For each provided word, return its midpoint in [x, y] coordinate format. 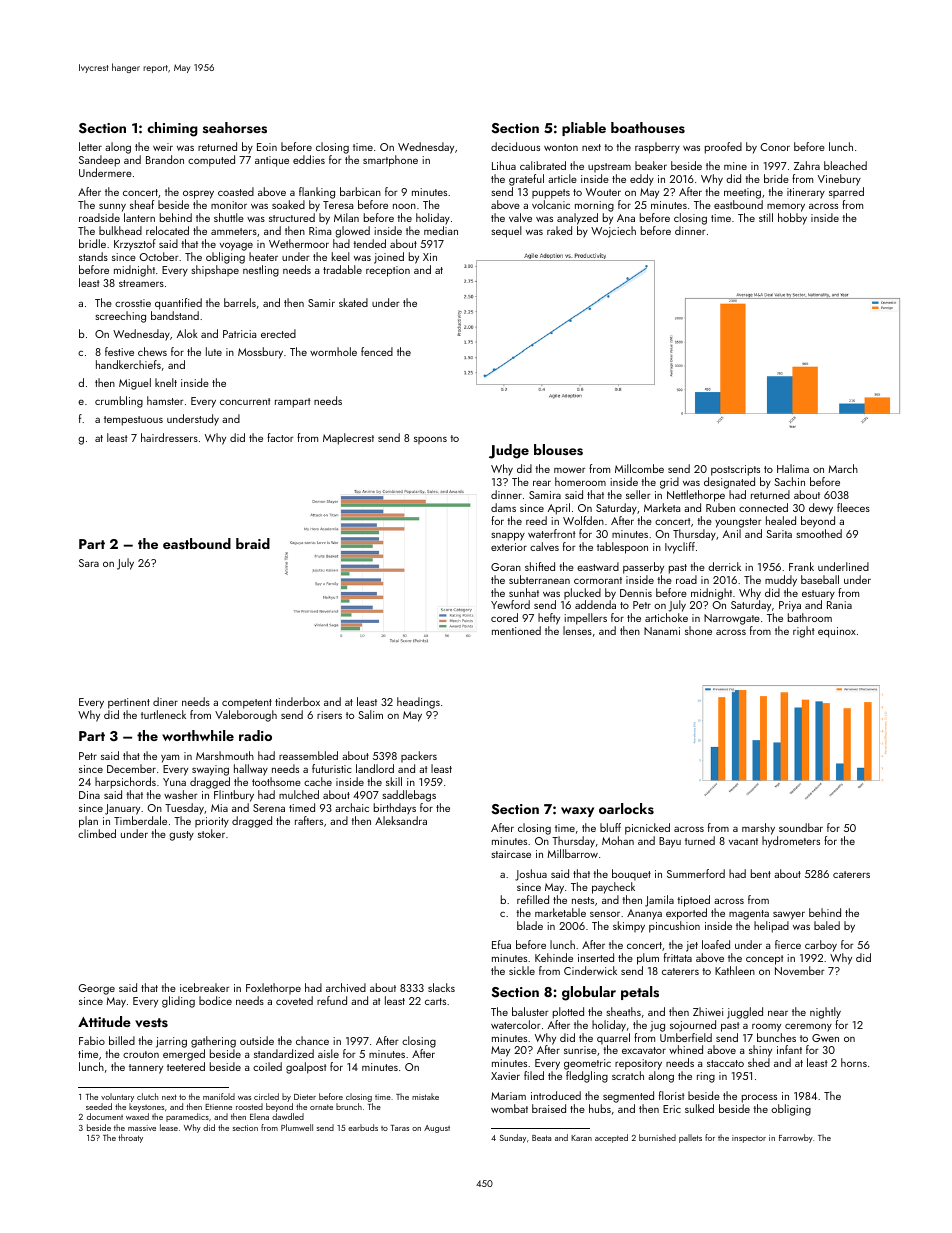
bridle [92, 243]
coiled [267, 1066]
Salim [370, 714]
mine [735, 166]
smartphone [390, 161]
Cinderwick [590, 970]
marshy [758, 829]
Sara [89, 563]
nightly [825, 1013]
